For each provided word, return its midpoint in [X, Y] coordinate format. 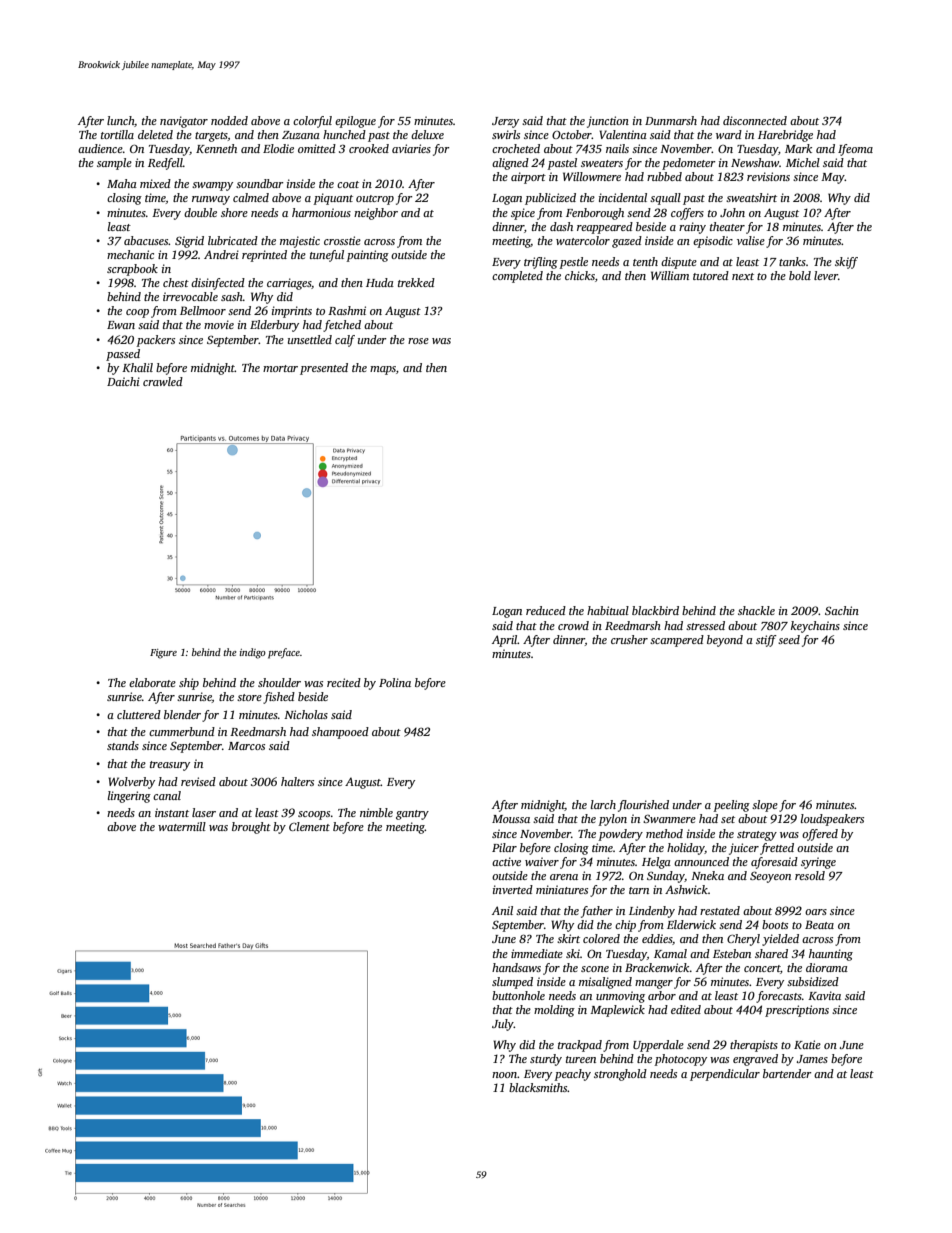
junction [608, 122]
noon [504, 1075]
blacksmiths [538, 1087]
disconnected [755, 120]
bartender [787, 1073]
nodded [229, 120]
